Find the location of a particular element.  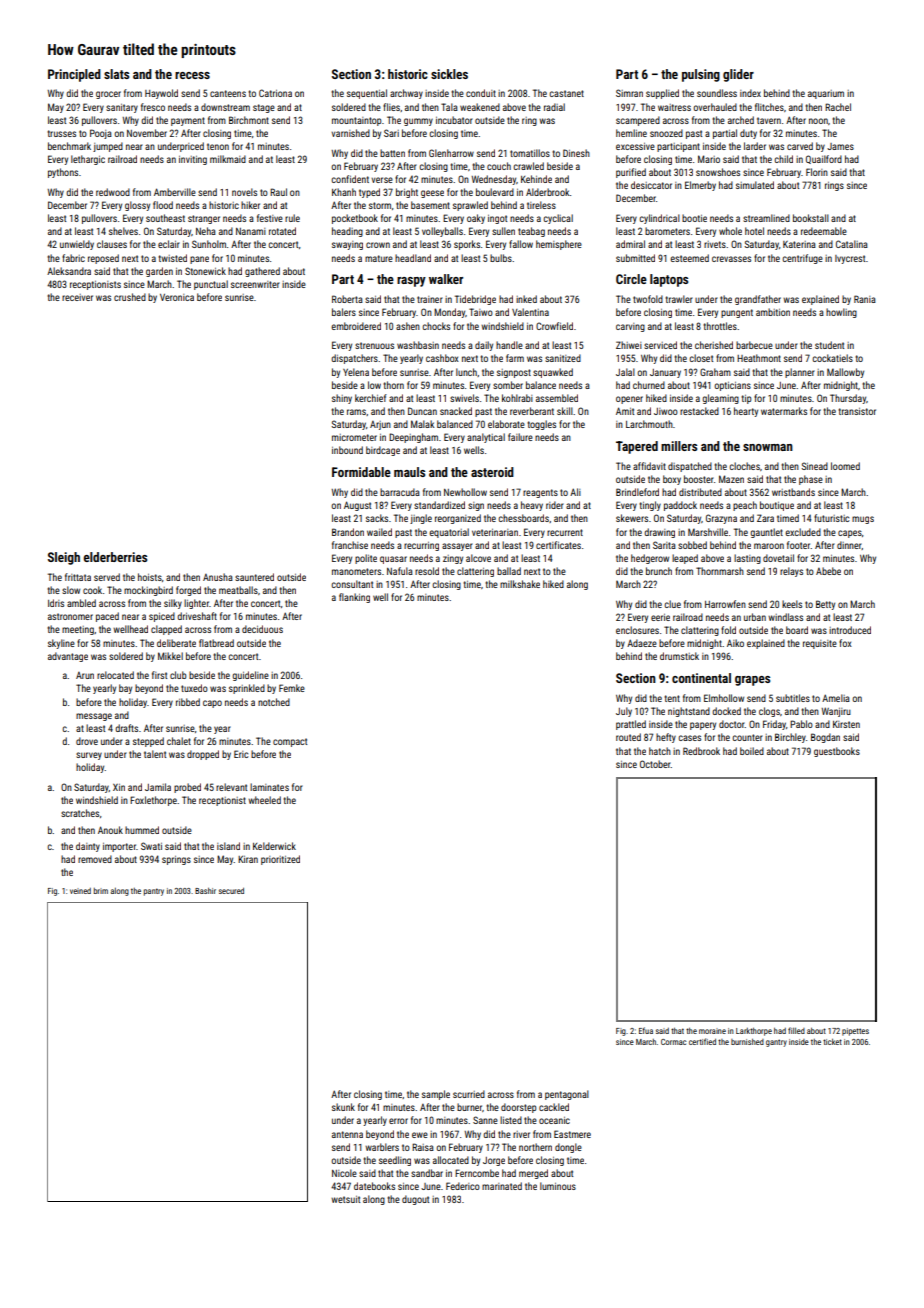

inbound is located at coordinates (347, 450).
